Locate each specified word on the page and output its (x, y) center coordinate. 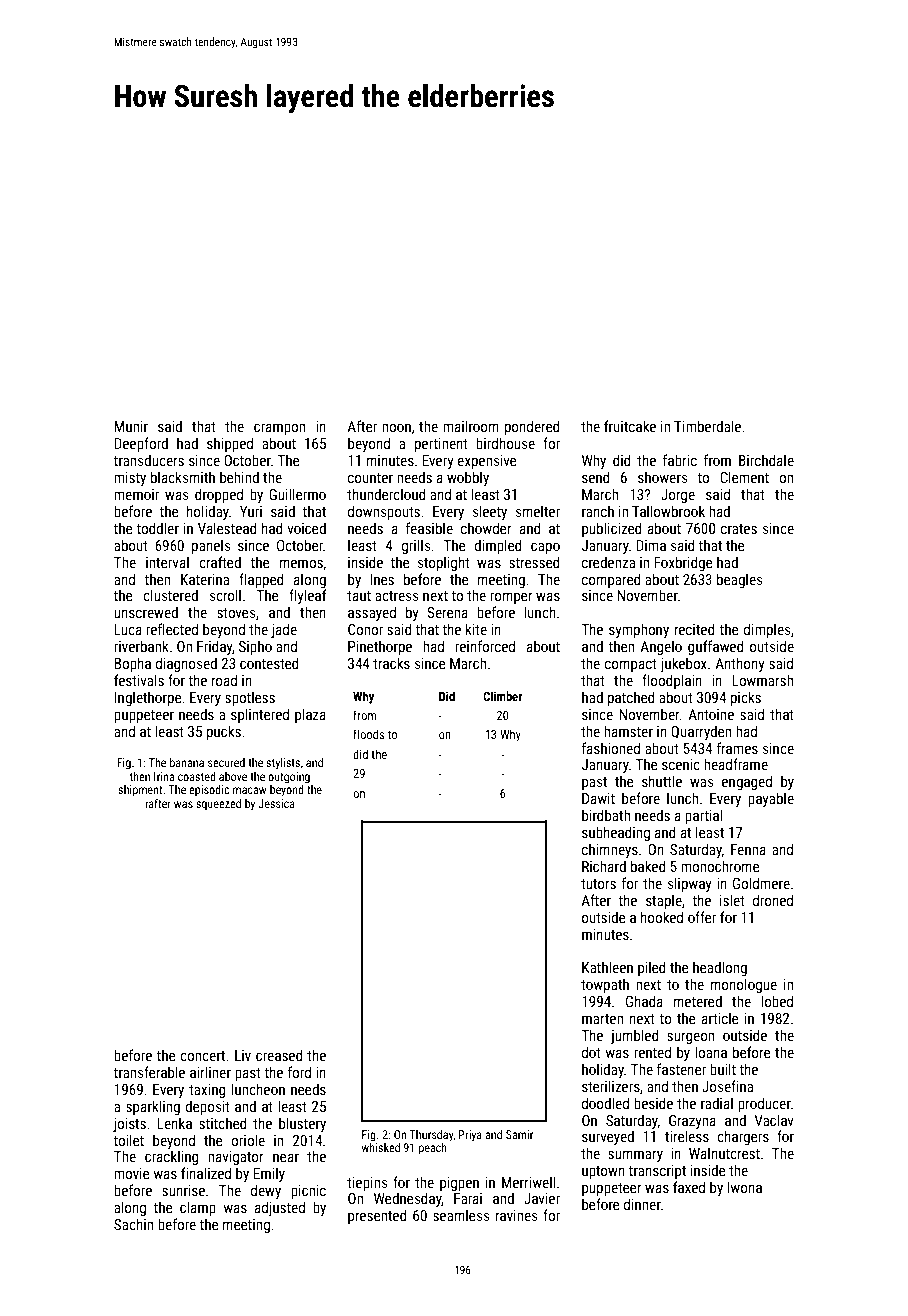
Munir (131, 426)
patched (631, 698)
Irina (164, 776)
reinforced (485, 646)
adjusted (280, 1208)
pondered (532, 427)
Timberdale (707, 426)
